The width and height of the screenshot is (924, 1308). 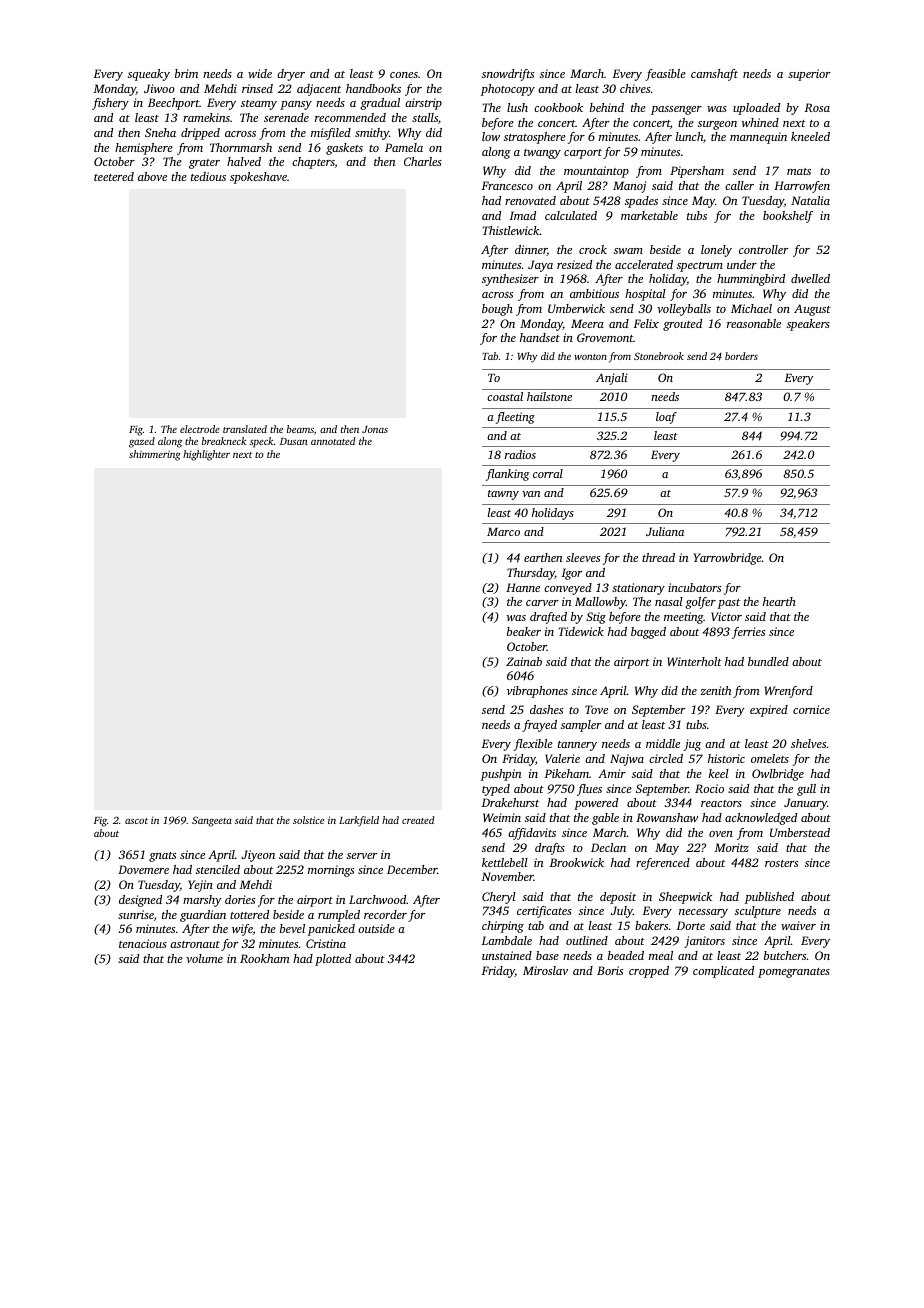 What do you see at coordinates (241, 147) in the screenshot?
I see `Thornmarsh` at bounding box center [241, 147].
